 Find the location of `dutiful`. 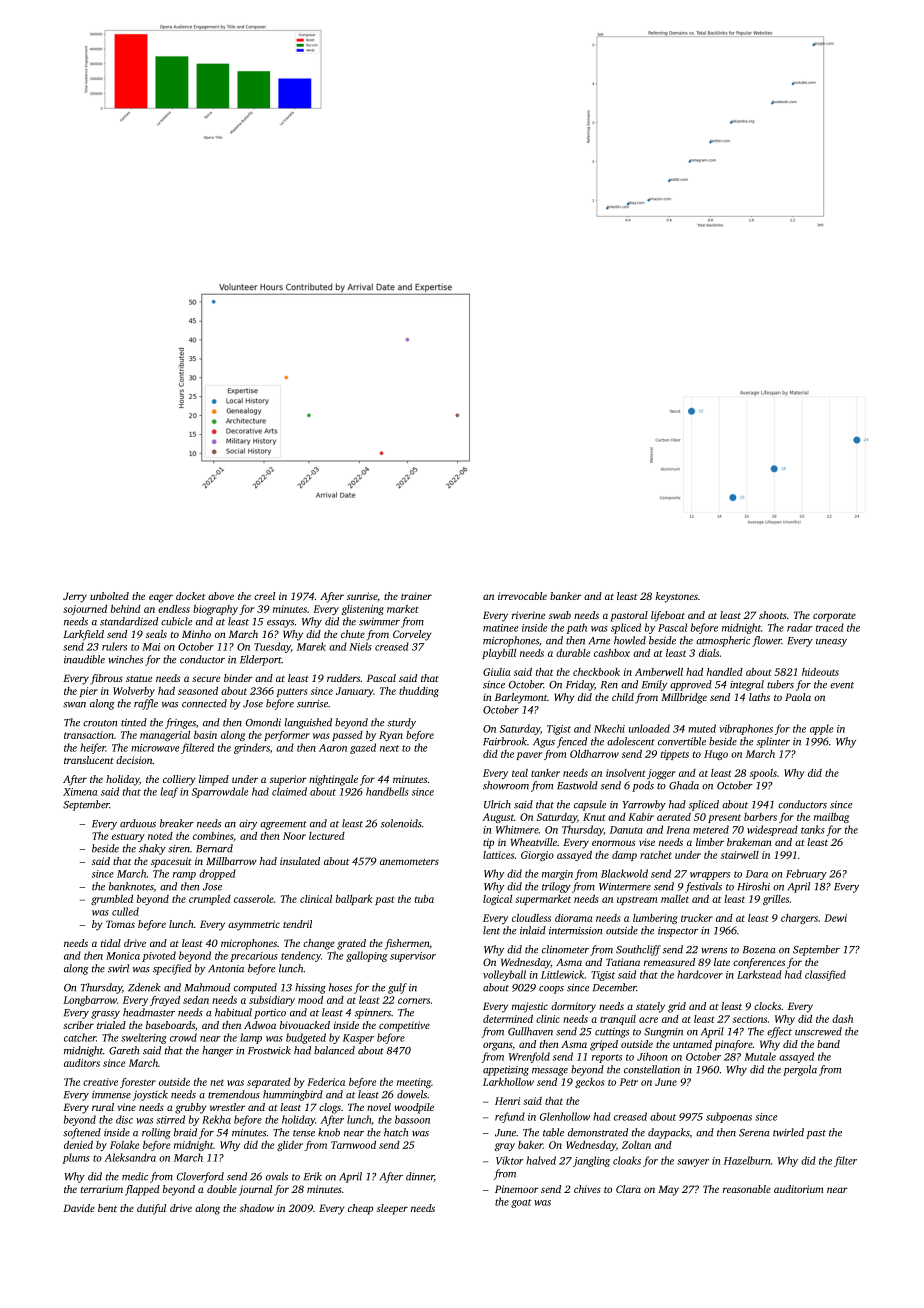

dutiful is located at coordinates (151, 1209).
